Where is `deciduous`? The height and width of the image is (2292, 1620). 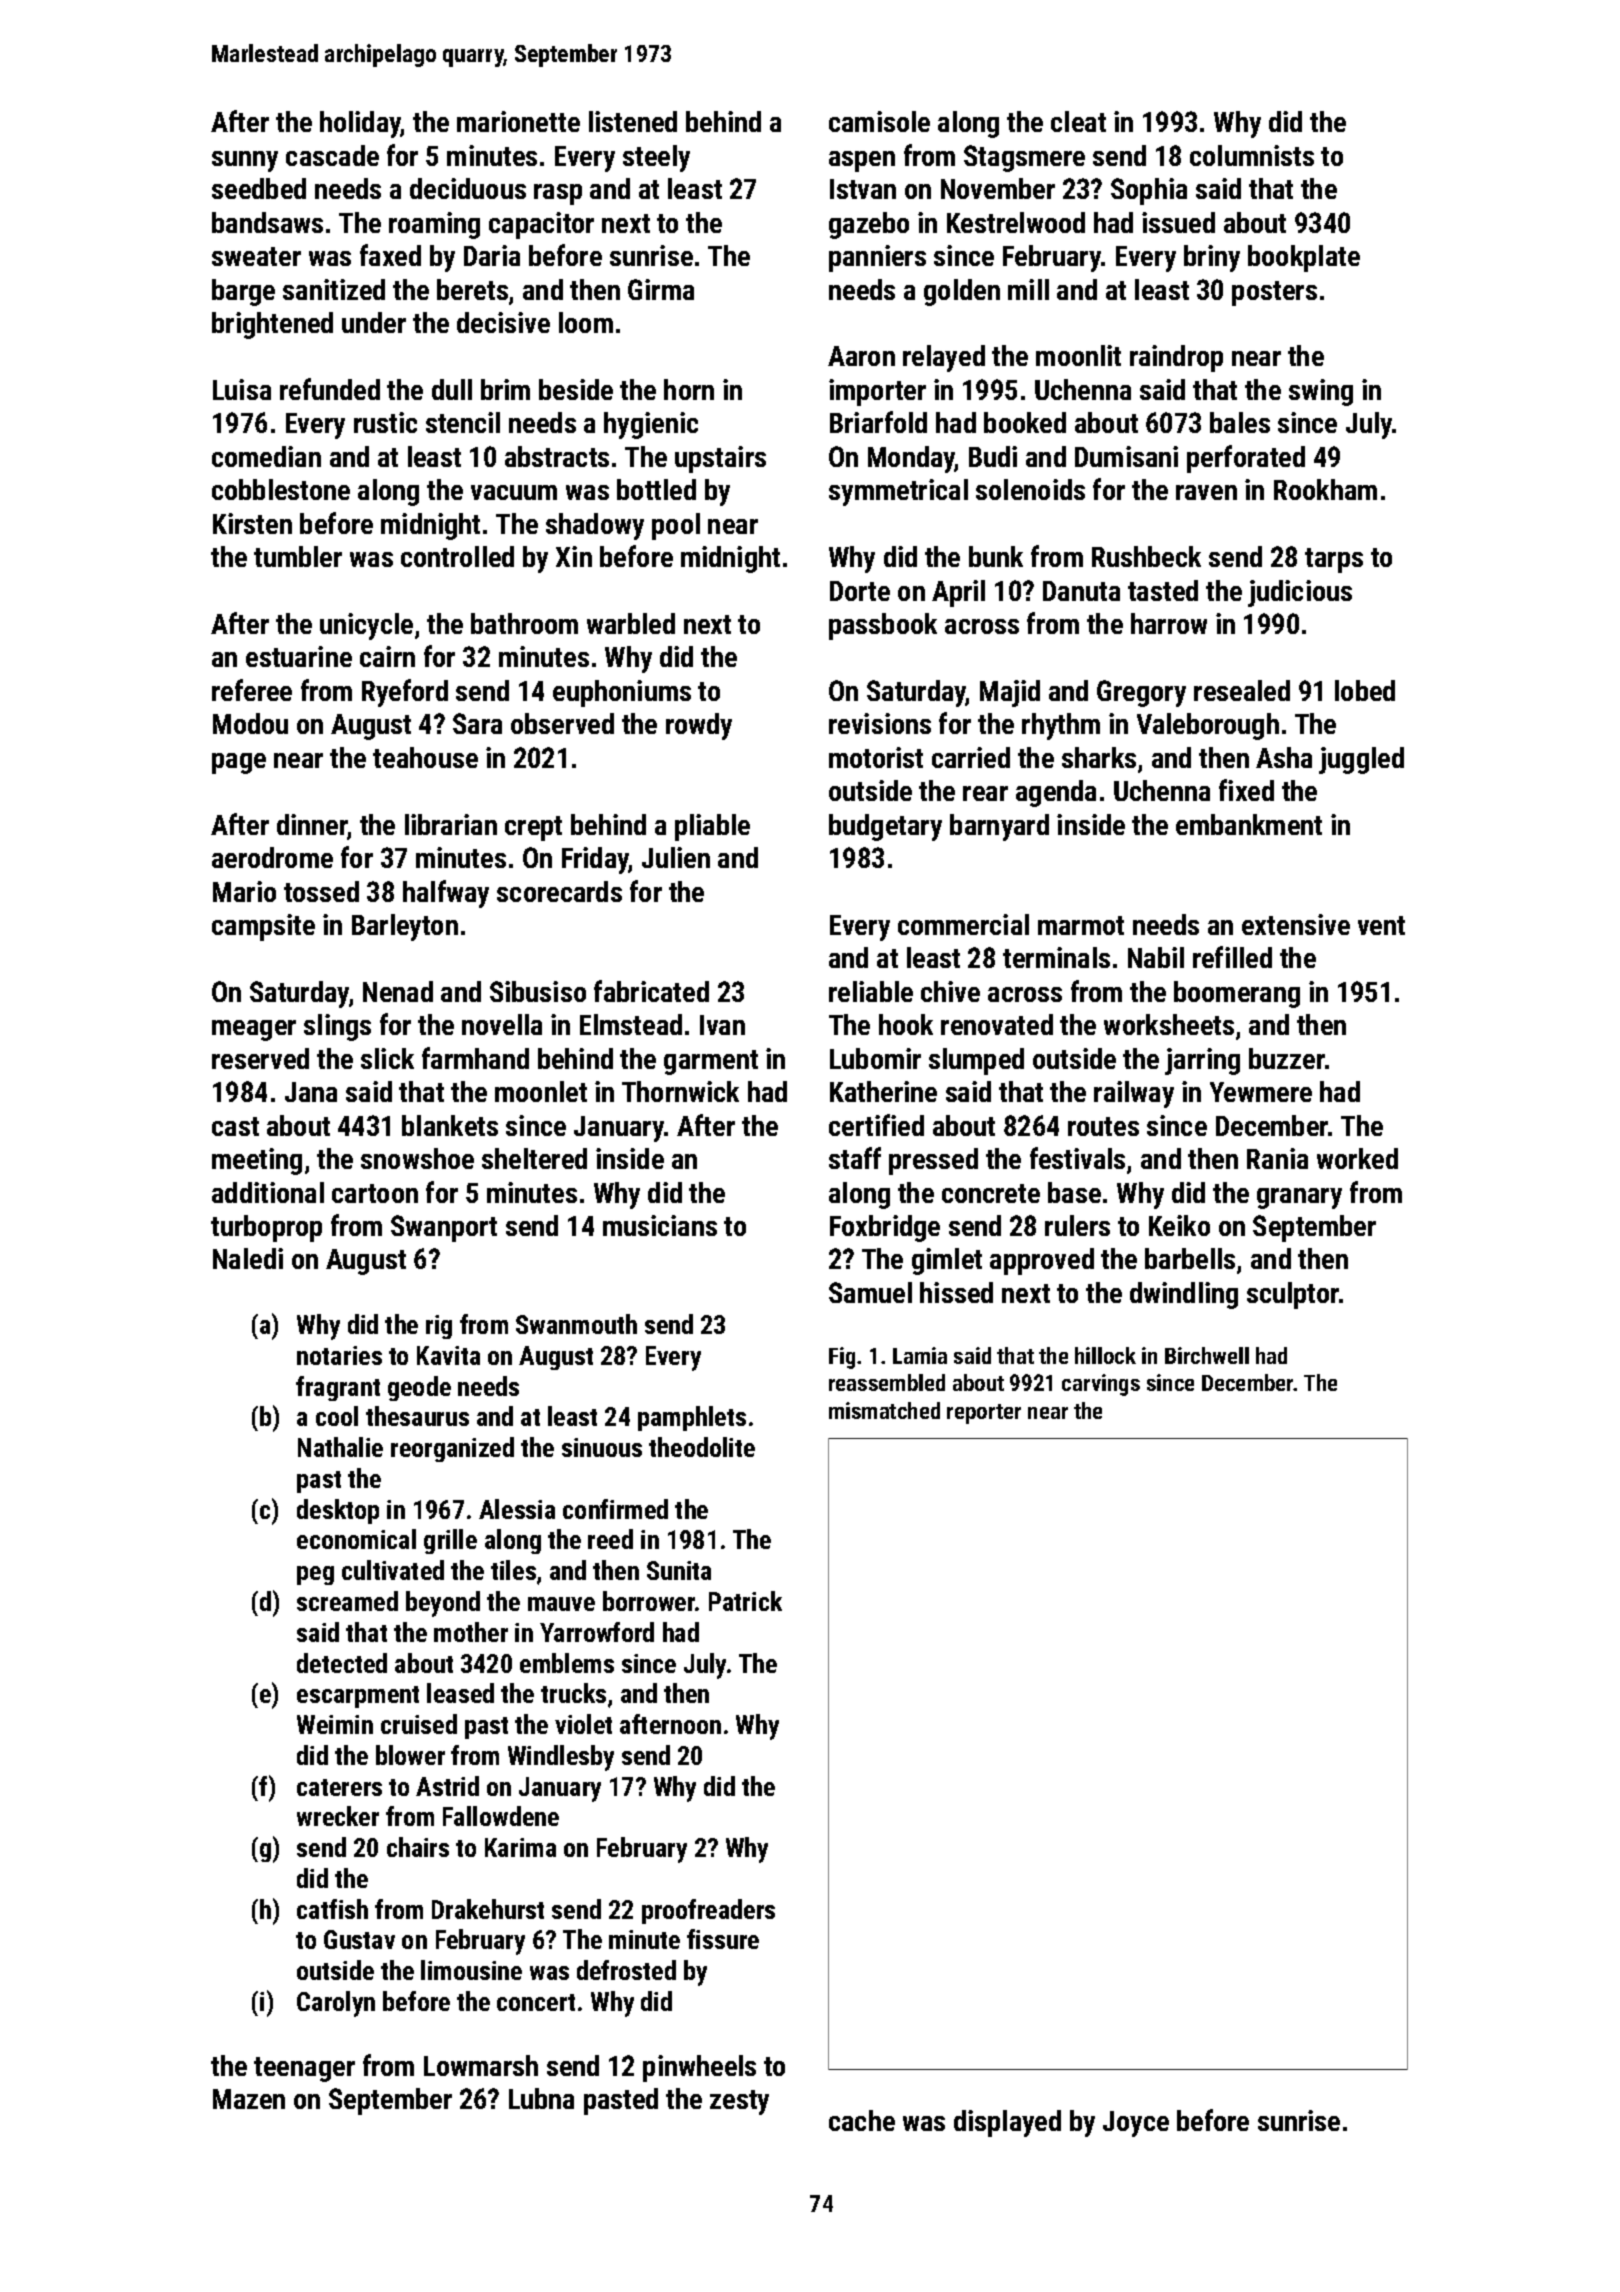 deciduous is located at coordinates (468, 188).
